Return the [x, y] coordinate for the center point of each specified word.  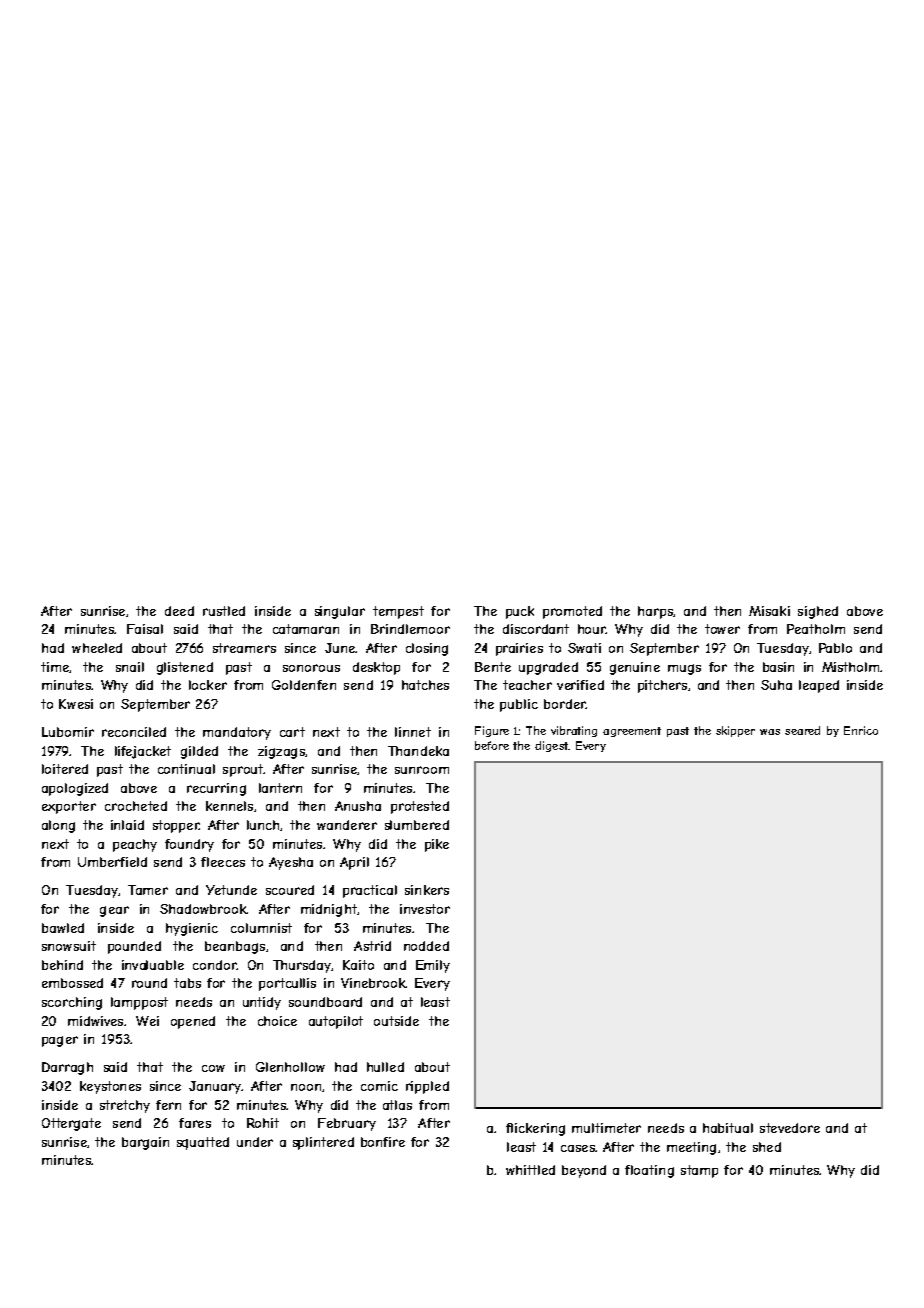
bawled [63, 928]
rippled [427, 1087]
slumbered [417, 825]
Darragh [67, 1068]
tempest [398, 612]
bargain [145, 1143]
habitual [728, 1128]
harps [655, 612]
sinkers [427, 890]
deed [179, 611]
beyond [584, 1171]
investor [425, 909]
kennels [229, 806]
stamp [699, 1171]
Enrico [861, 730]
